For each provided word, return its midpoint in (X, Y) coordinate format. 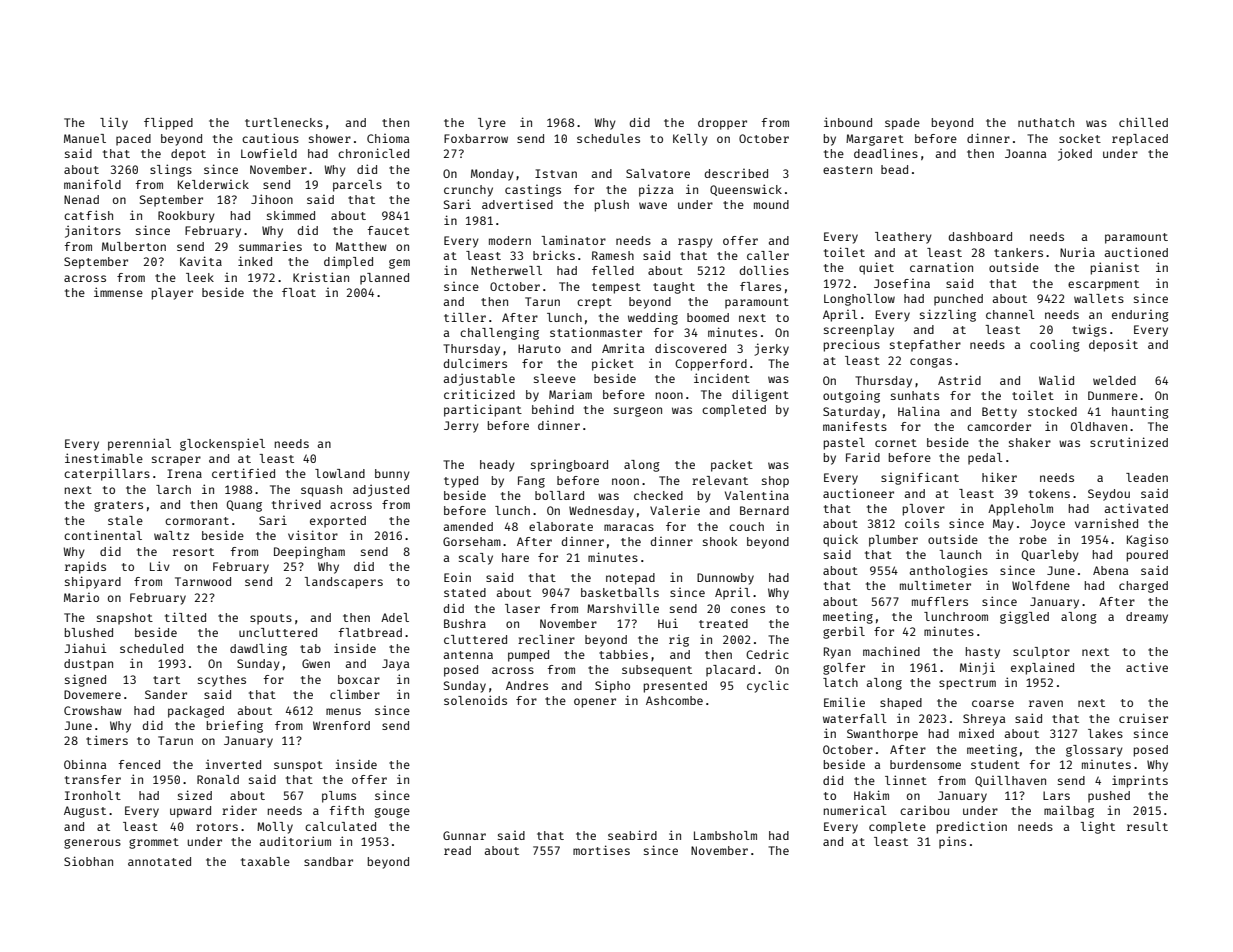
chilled (1143, 122)
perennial (139, 444)
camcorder (999, 426)
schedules (608, 138)
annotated (159, 861)
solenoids (475, 700)
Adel (395, 617)
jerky (771, 349)
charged (1143, 587)
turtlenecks (284, 122)
